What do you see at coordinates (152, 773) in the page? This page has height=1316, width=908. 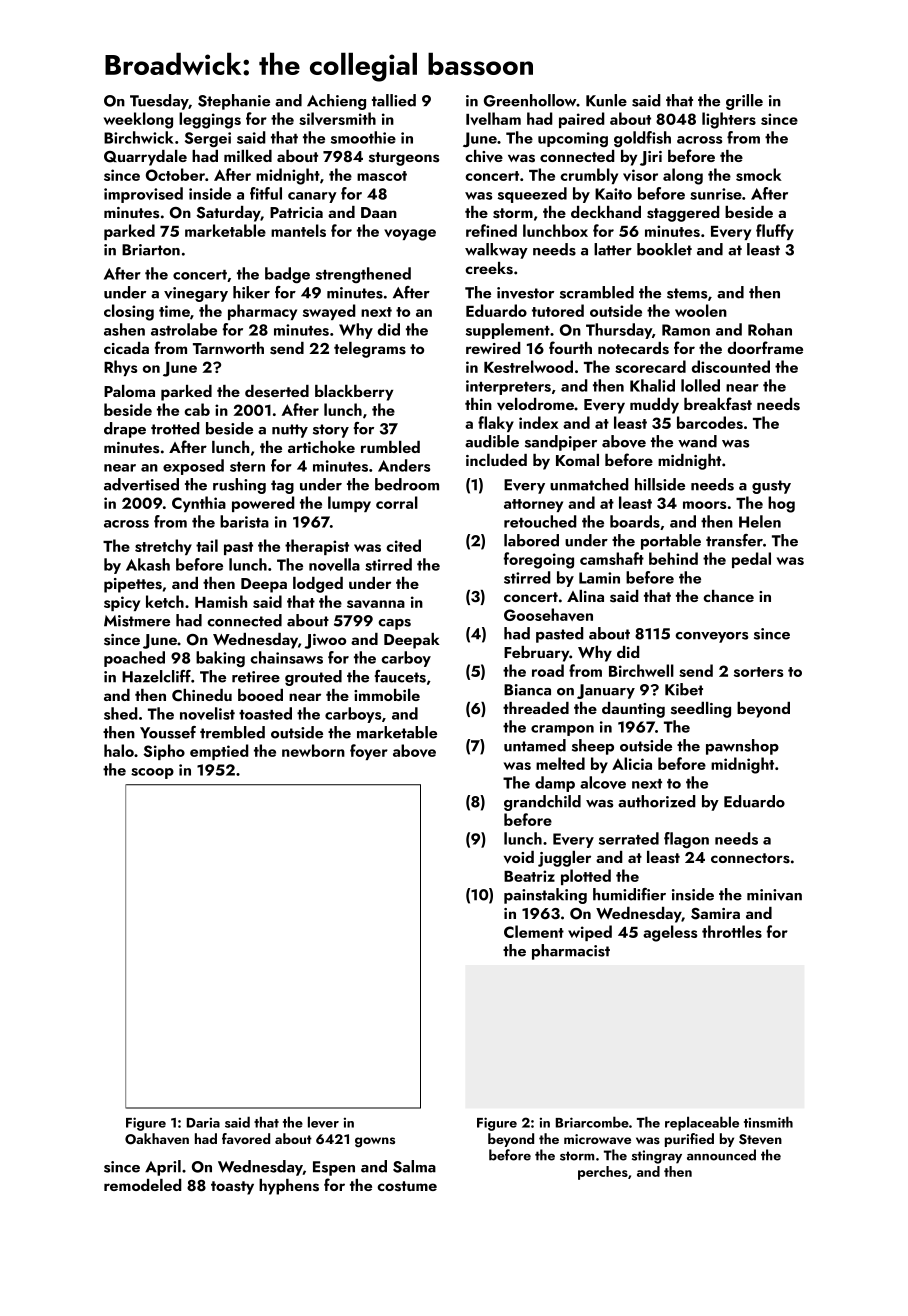 I see `scoop` at bounding box center [152, 773].
